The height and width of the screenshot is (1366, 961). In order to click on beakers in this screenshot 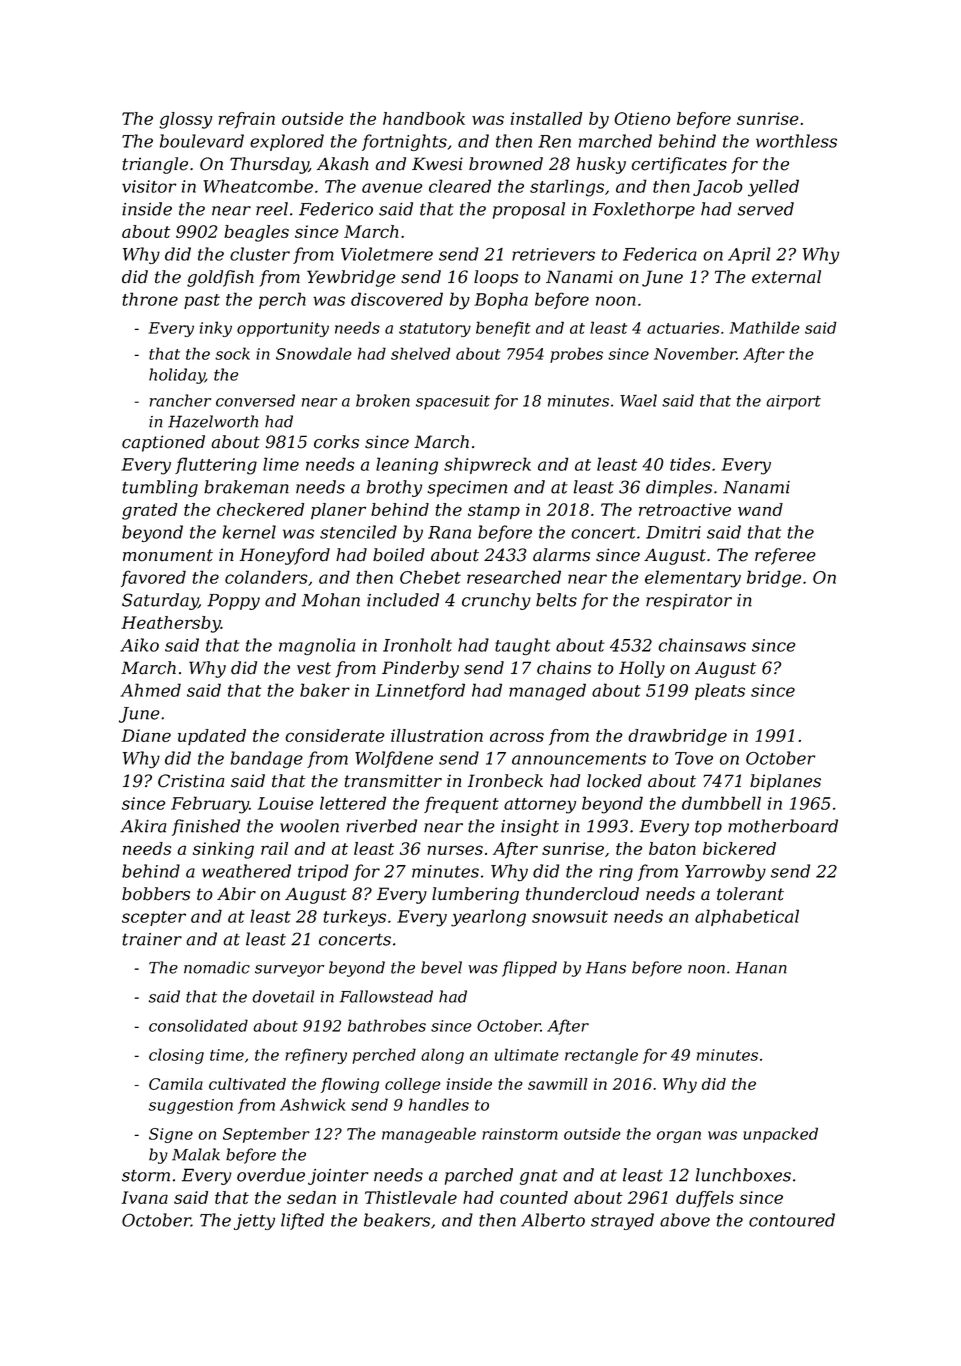, I will do `click(397, 1220)`.
